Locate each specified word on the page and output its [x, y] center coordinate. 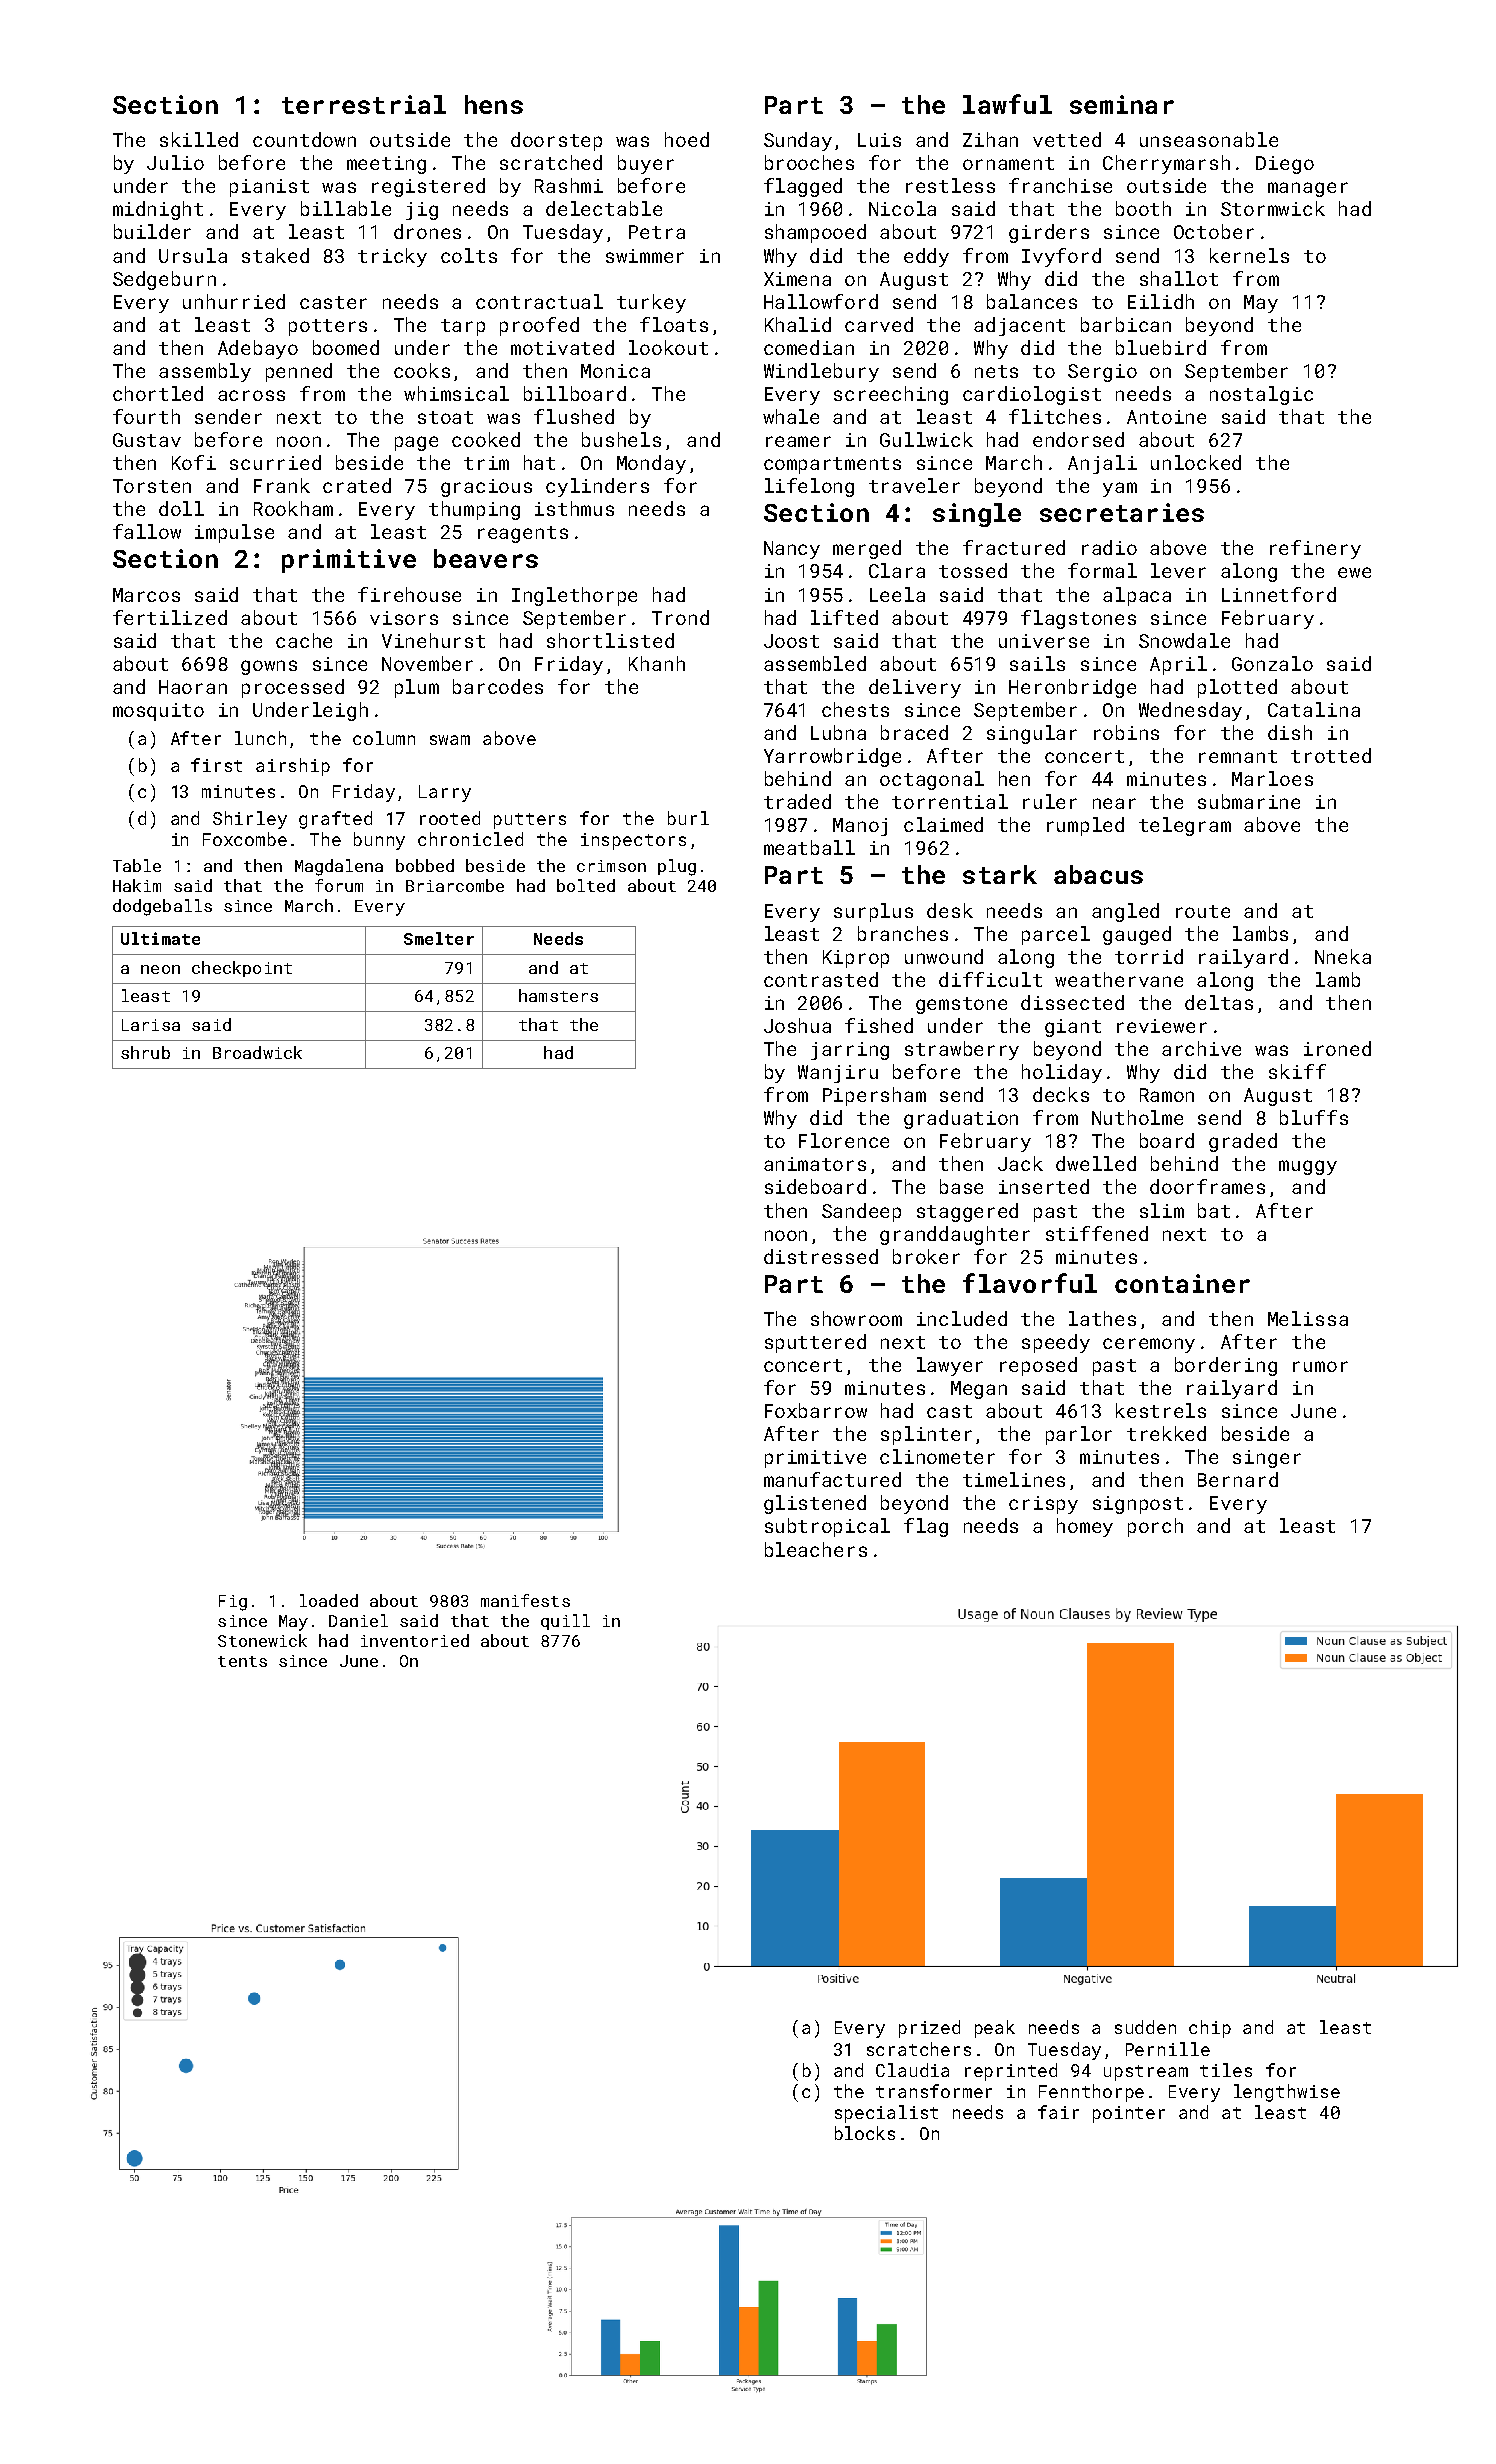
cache [304, 640]
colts [469, 255]
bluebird [1161, 347]
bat [1214, 1210]
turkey [651, 303]
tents [242, 1661]
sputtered [815, 1343]
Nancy [792, 550]
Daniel [358, 1620]
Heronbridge [1072, 688]
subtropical [827, 1527]
